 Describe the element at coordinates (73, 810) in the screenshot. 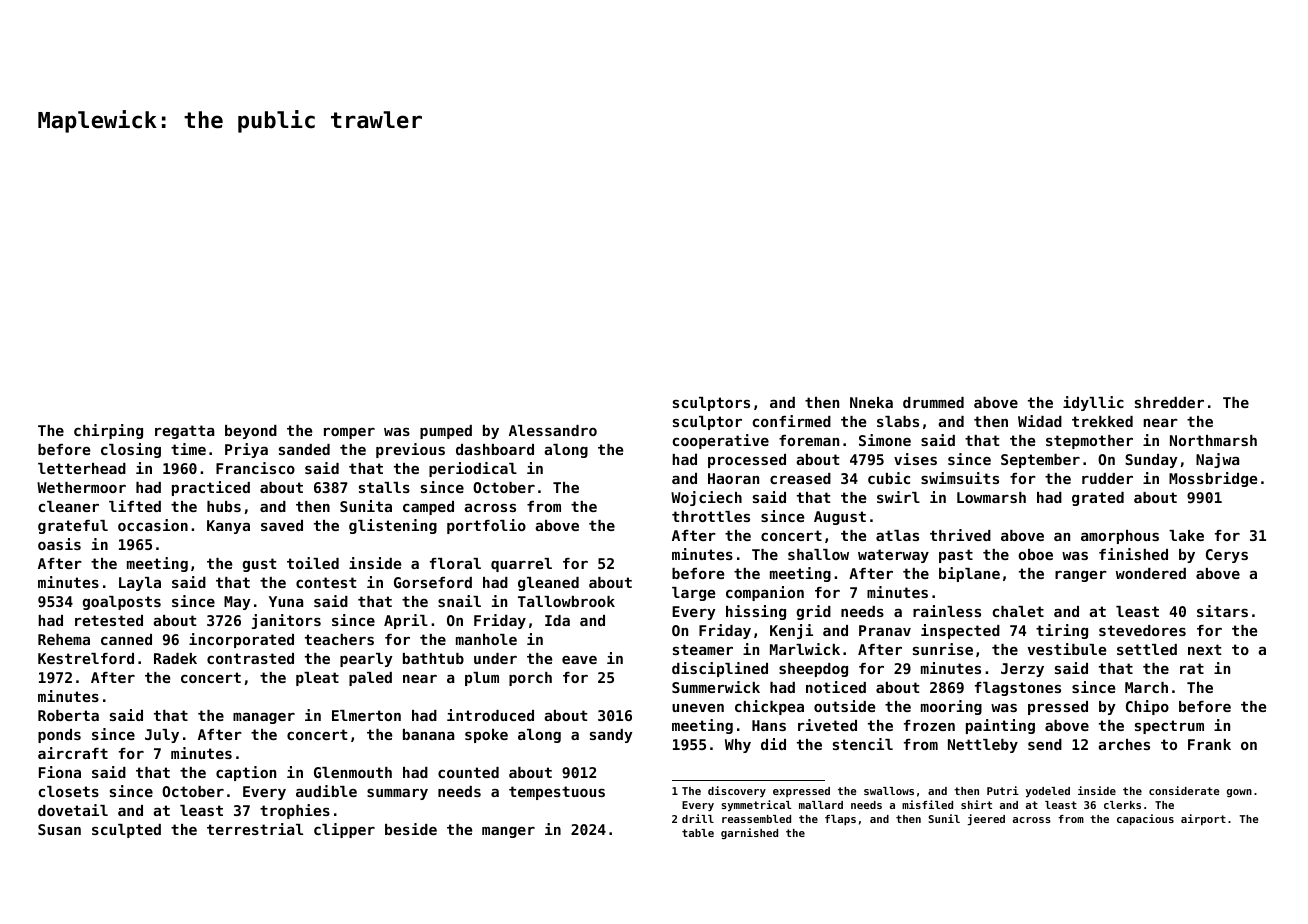

I see `dovetail` at that location.
